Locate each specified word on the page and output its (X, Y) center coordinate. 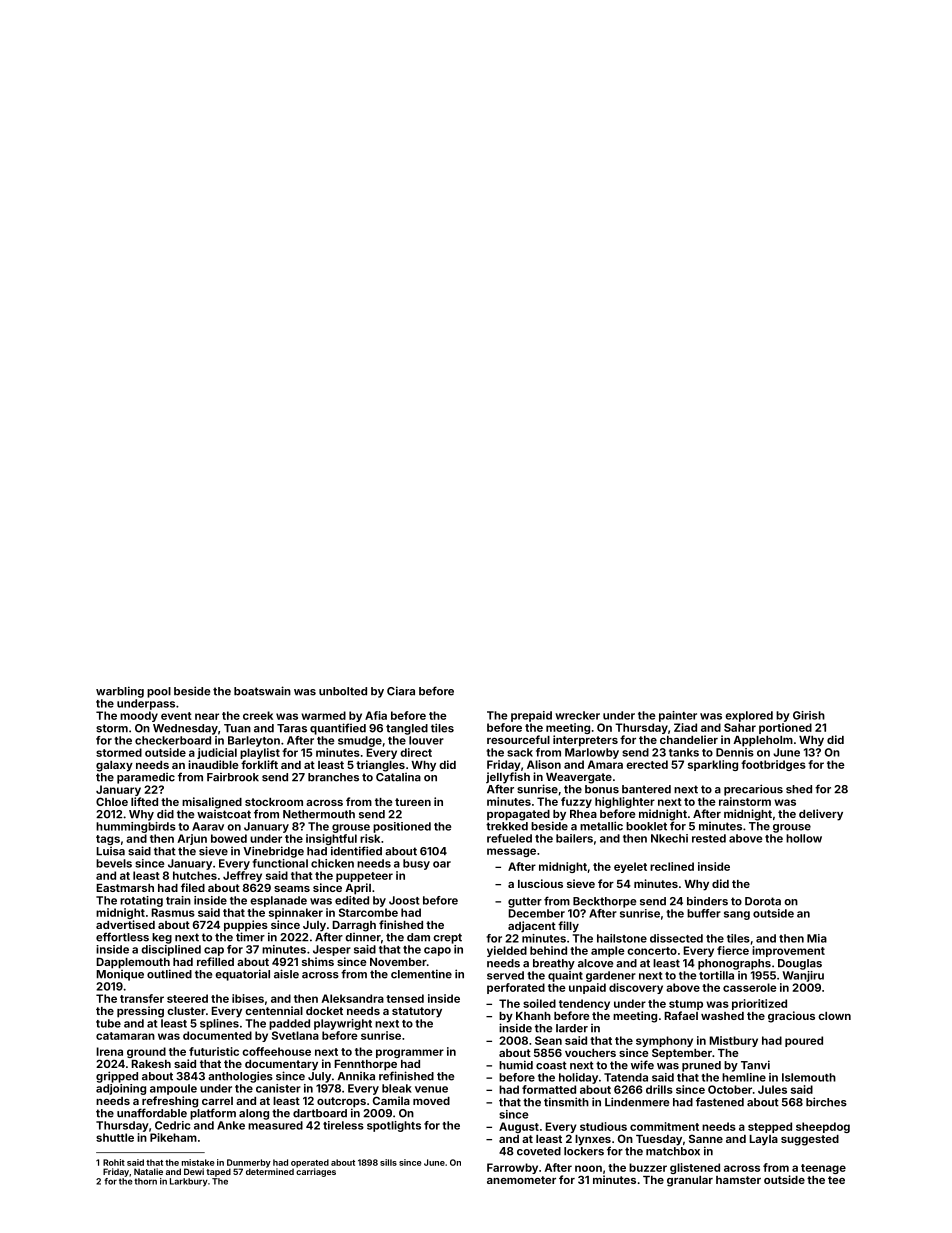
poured (804, 1041)
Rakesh (151, 1064)
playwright (343, 1024)
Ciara (401, 691)
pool (159, 692)
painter (678, 716)
